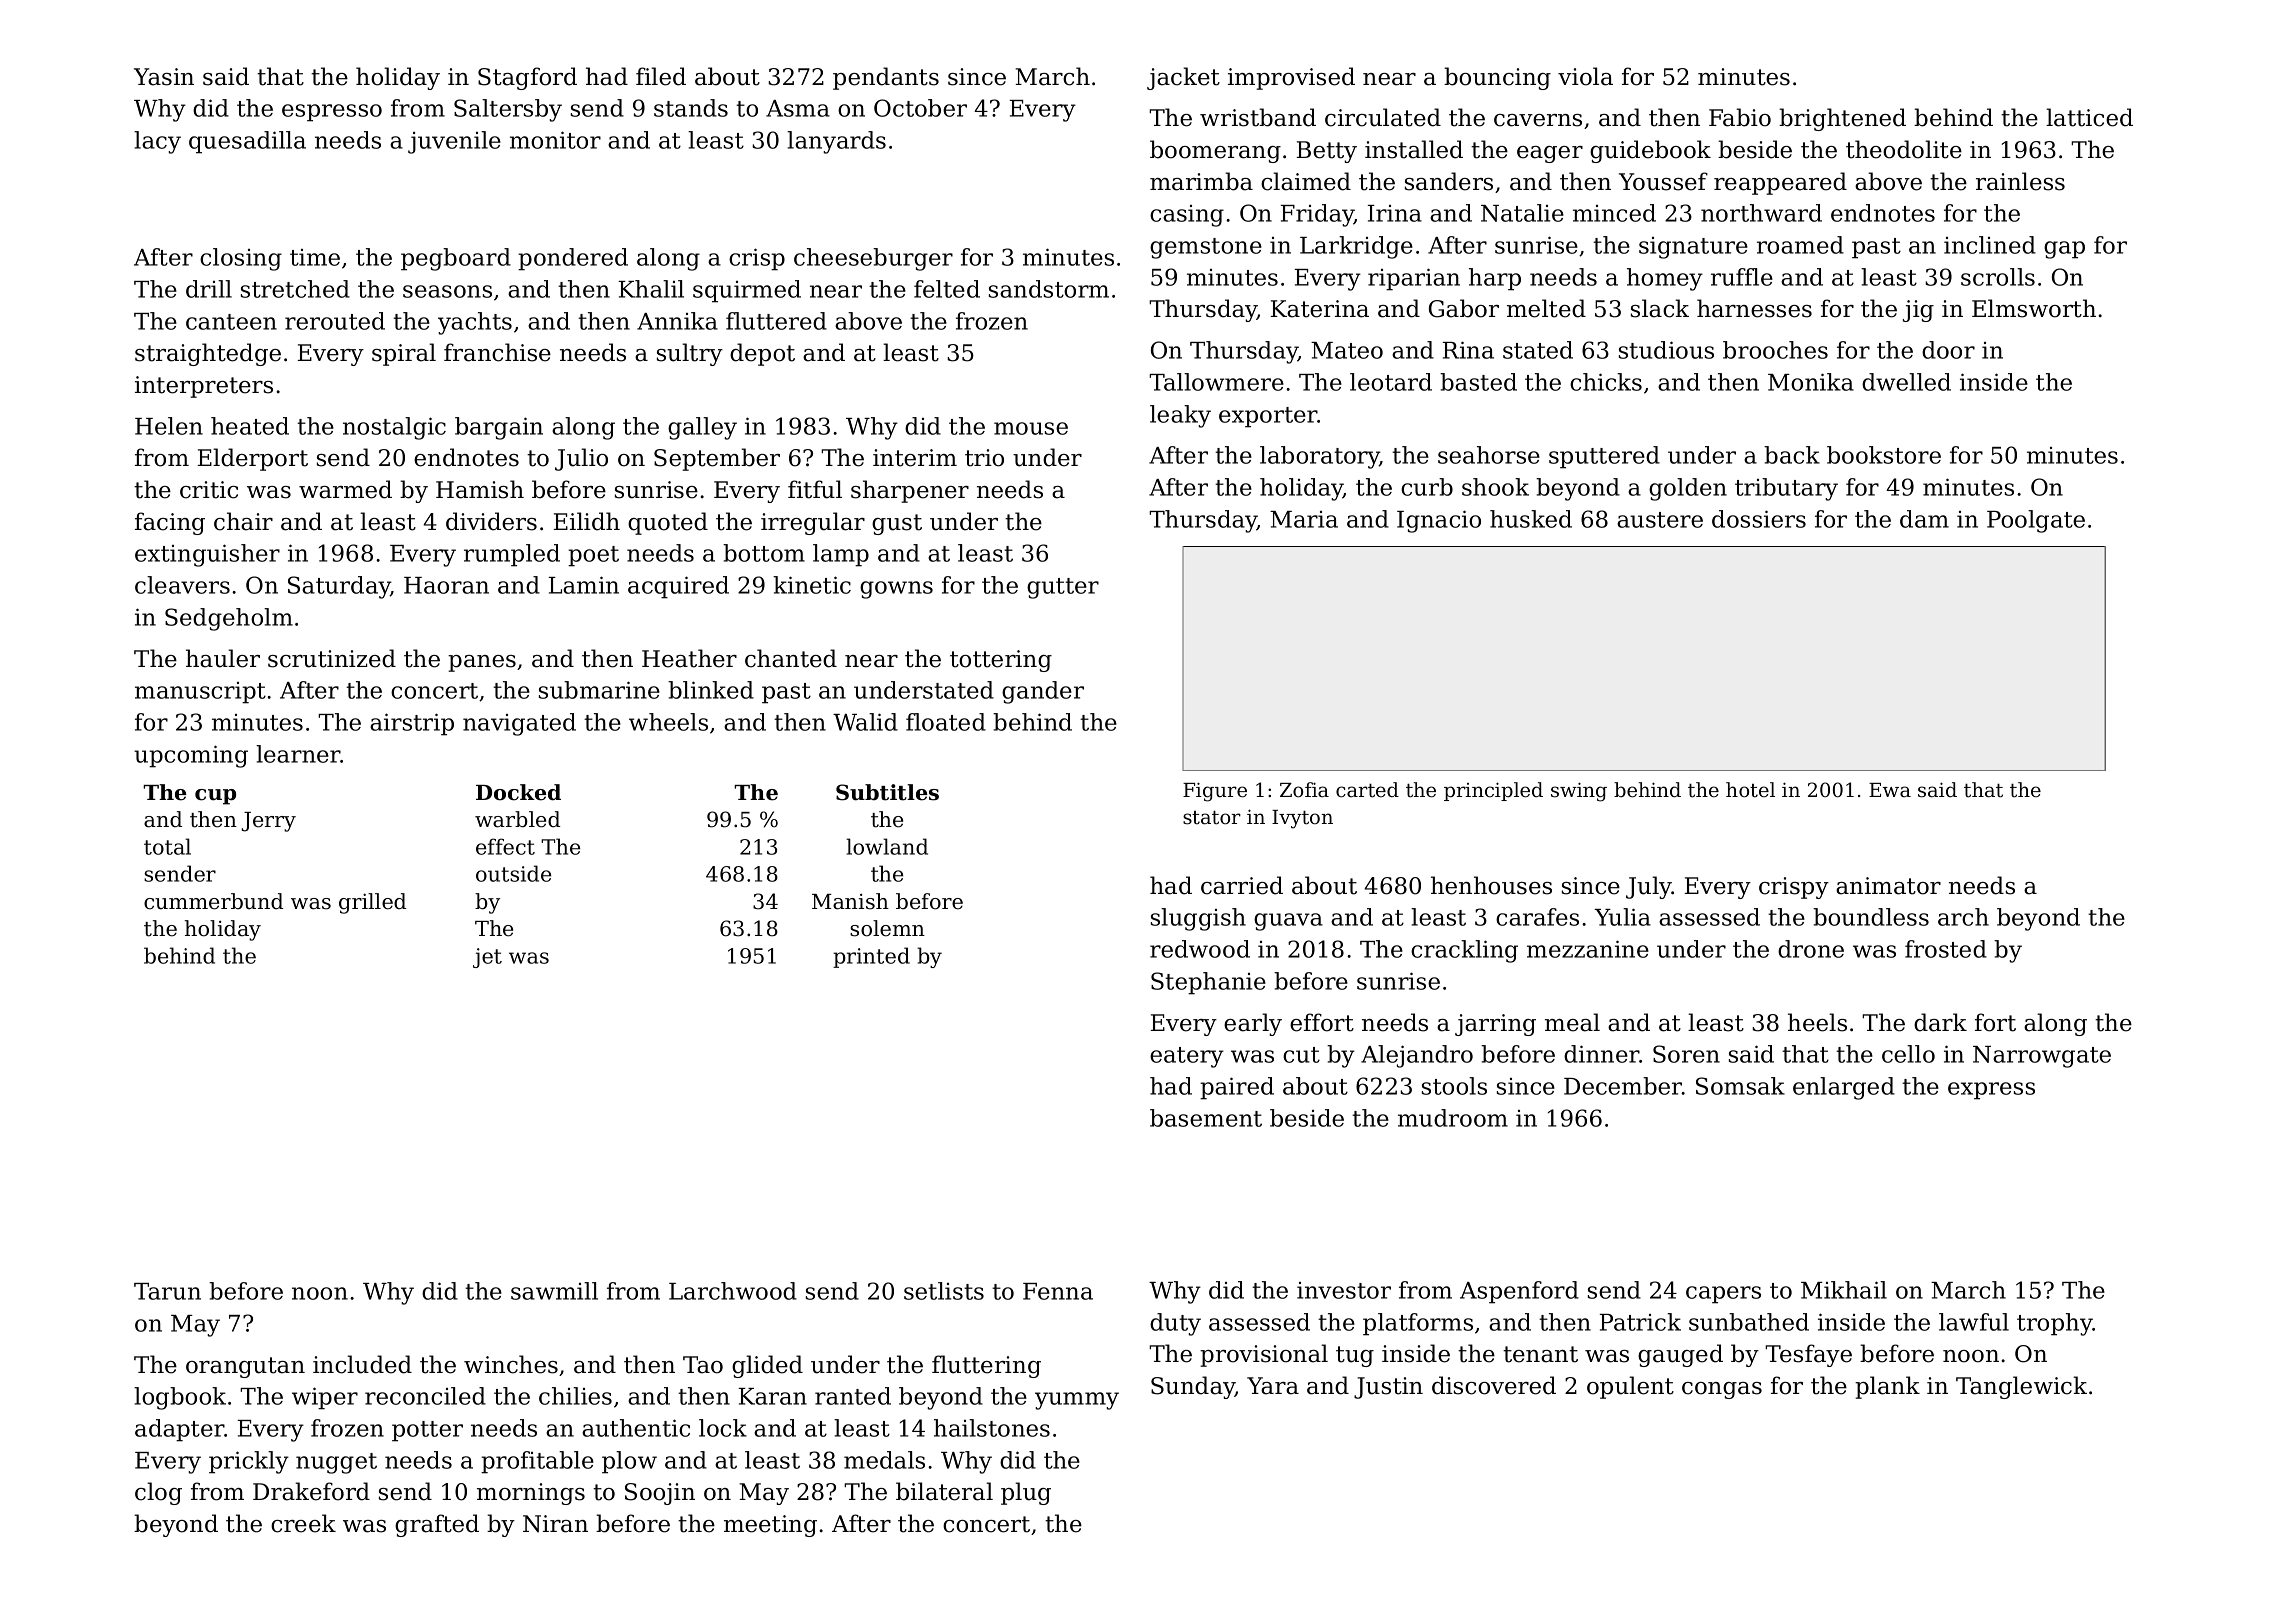  Describe the element at coordinates (1660, 520) in the document. I see `austere` at that location.
